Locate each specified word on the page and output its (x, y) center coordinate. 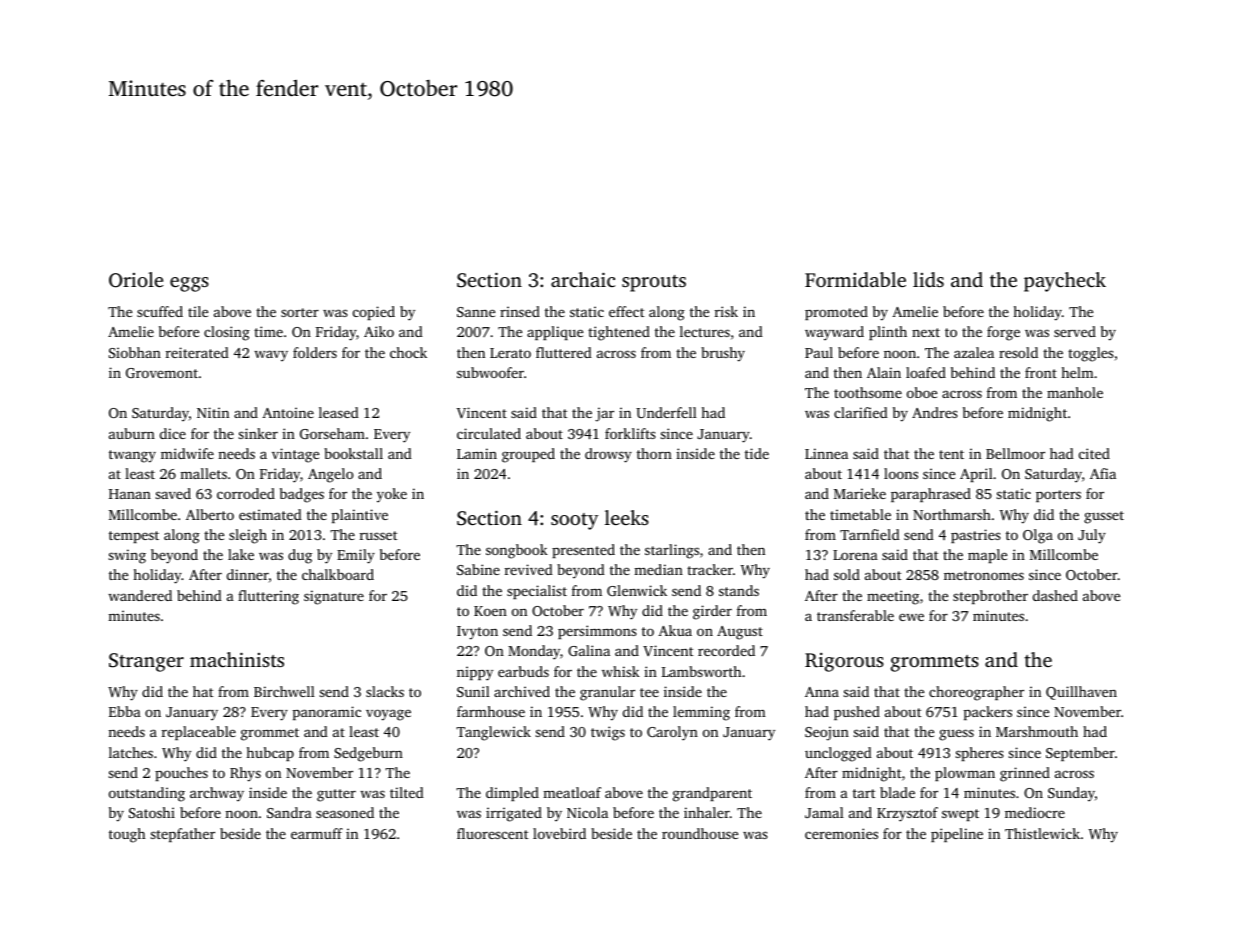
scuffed (160, 311)
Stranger (146, 662)
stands (739, 590)
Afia (1103, 473)
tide (757, 453)
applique (555, 333)
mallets (203, 473)
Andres (935, 412)
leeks (627, 517)
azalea (974, 352)
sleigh (248, 536)
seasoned (345, 812)
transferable (855, 615)
